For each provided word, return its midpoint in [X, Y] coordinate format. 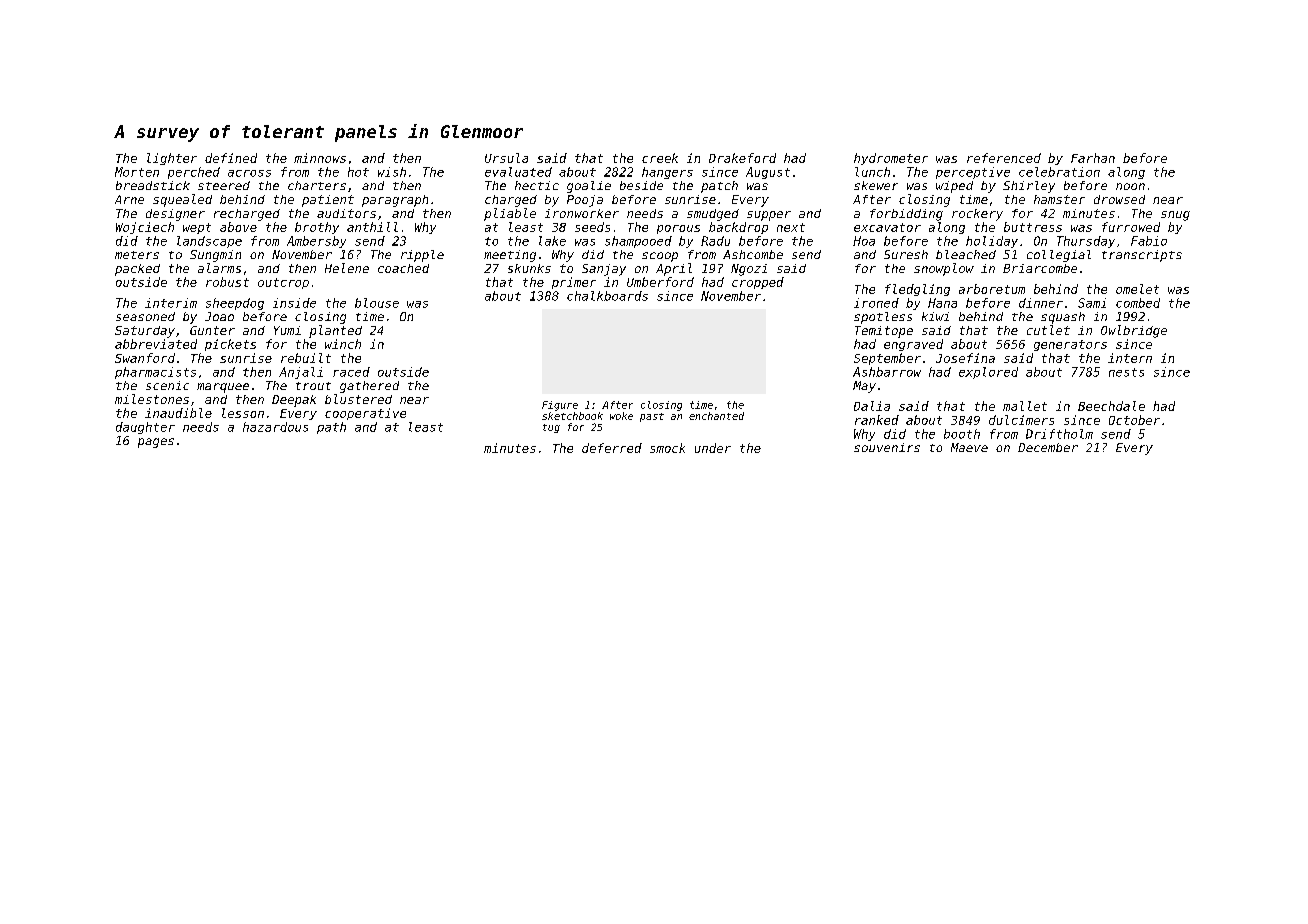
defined [231, 158]
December [1048, 447]
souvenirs [887, 447]
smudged [713, 215]
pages [156, 443]
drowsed [1119, 199]
